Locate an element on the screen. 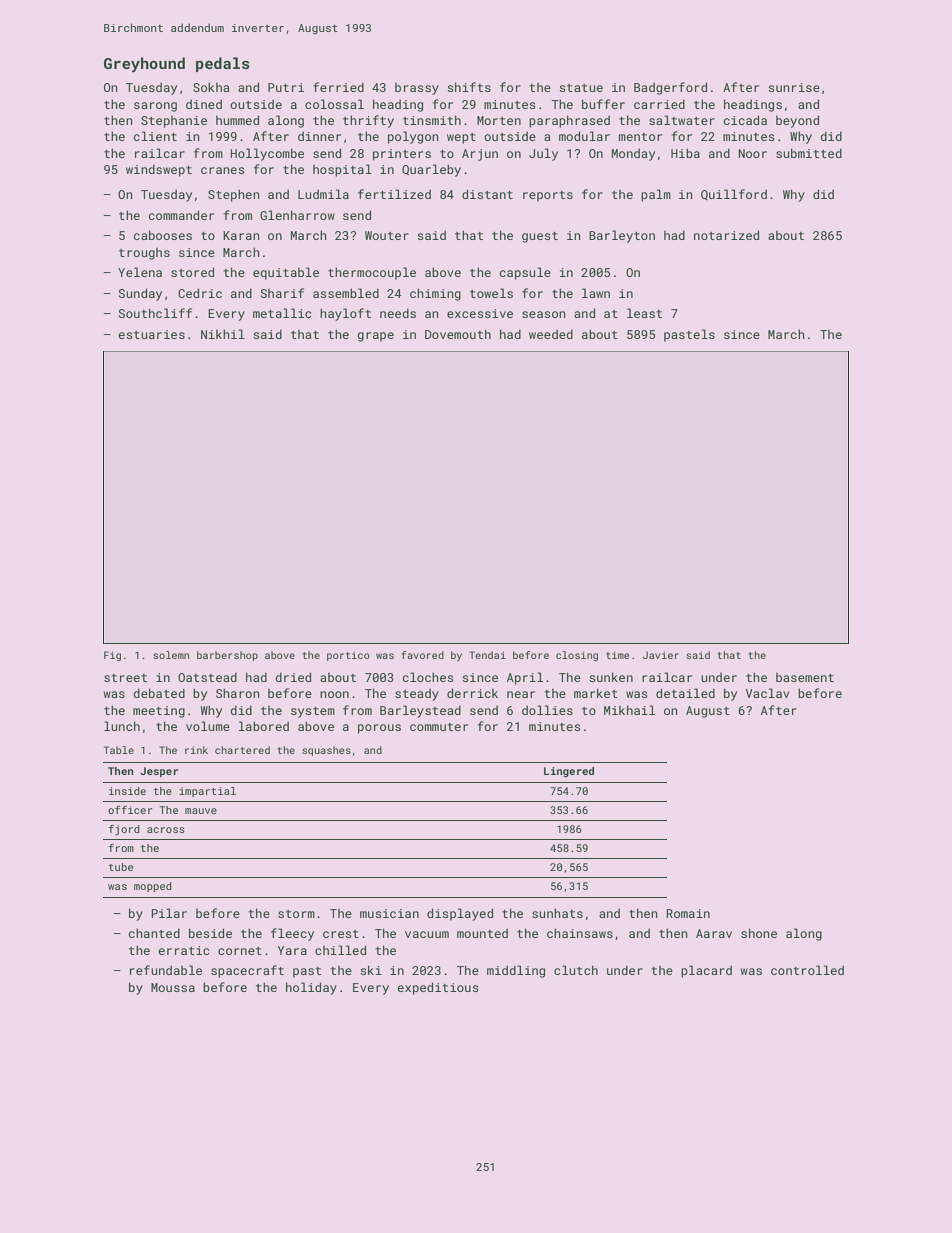 This screenshot has height=1233, width=952. least is located at coordinates (644, 313).
